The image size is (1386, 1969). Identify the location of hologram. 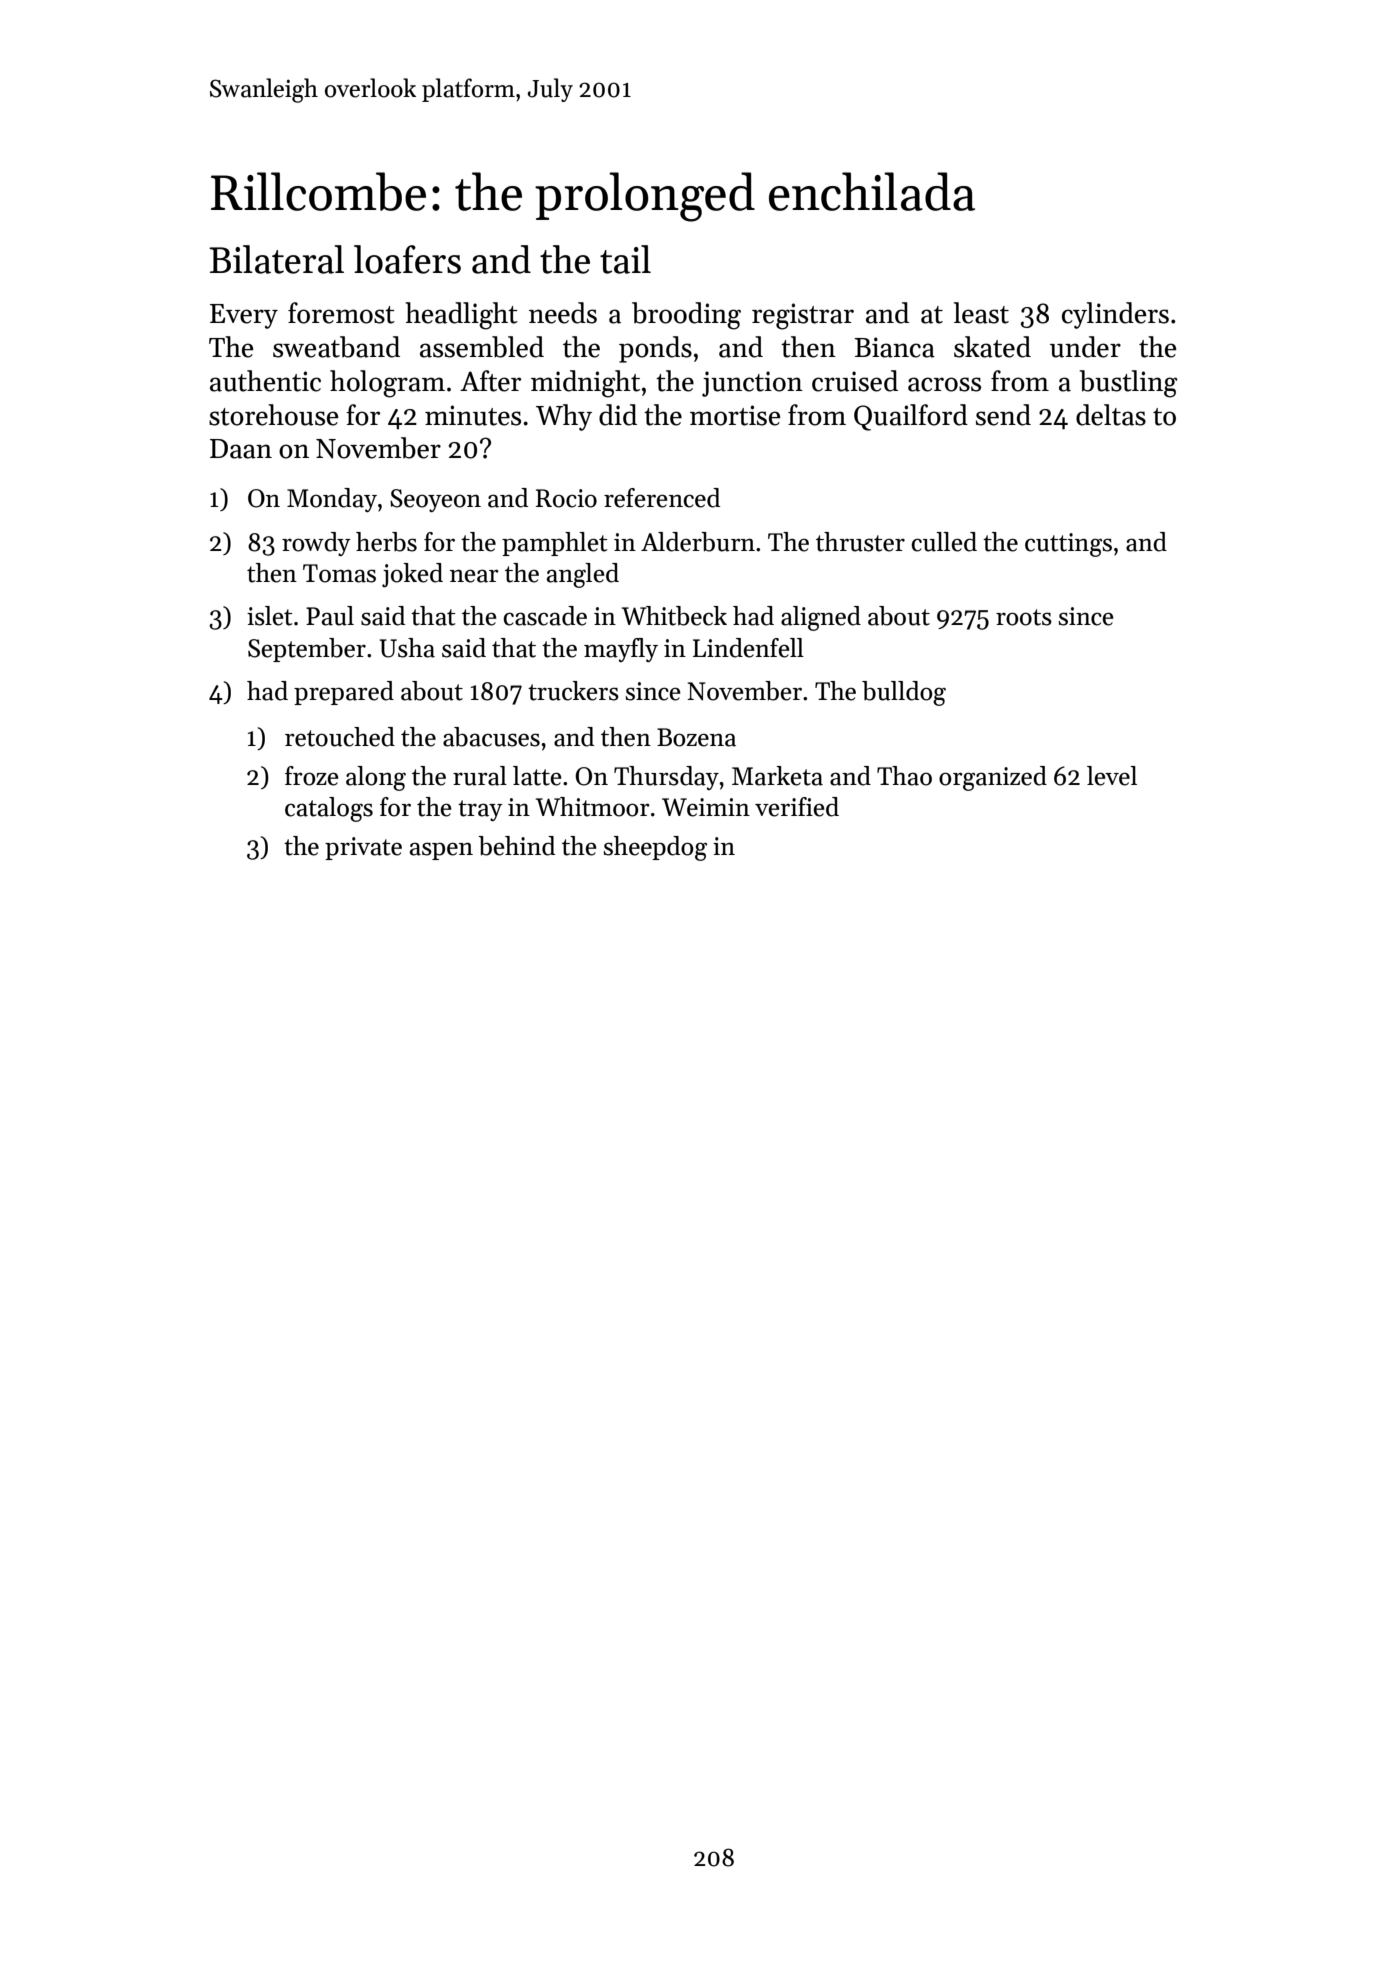
(387, 384).
